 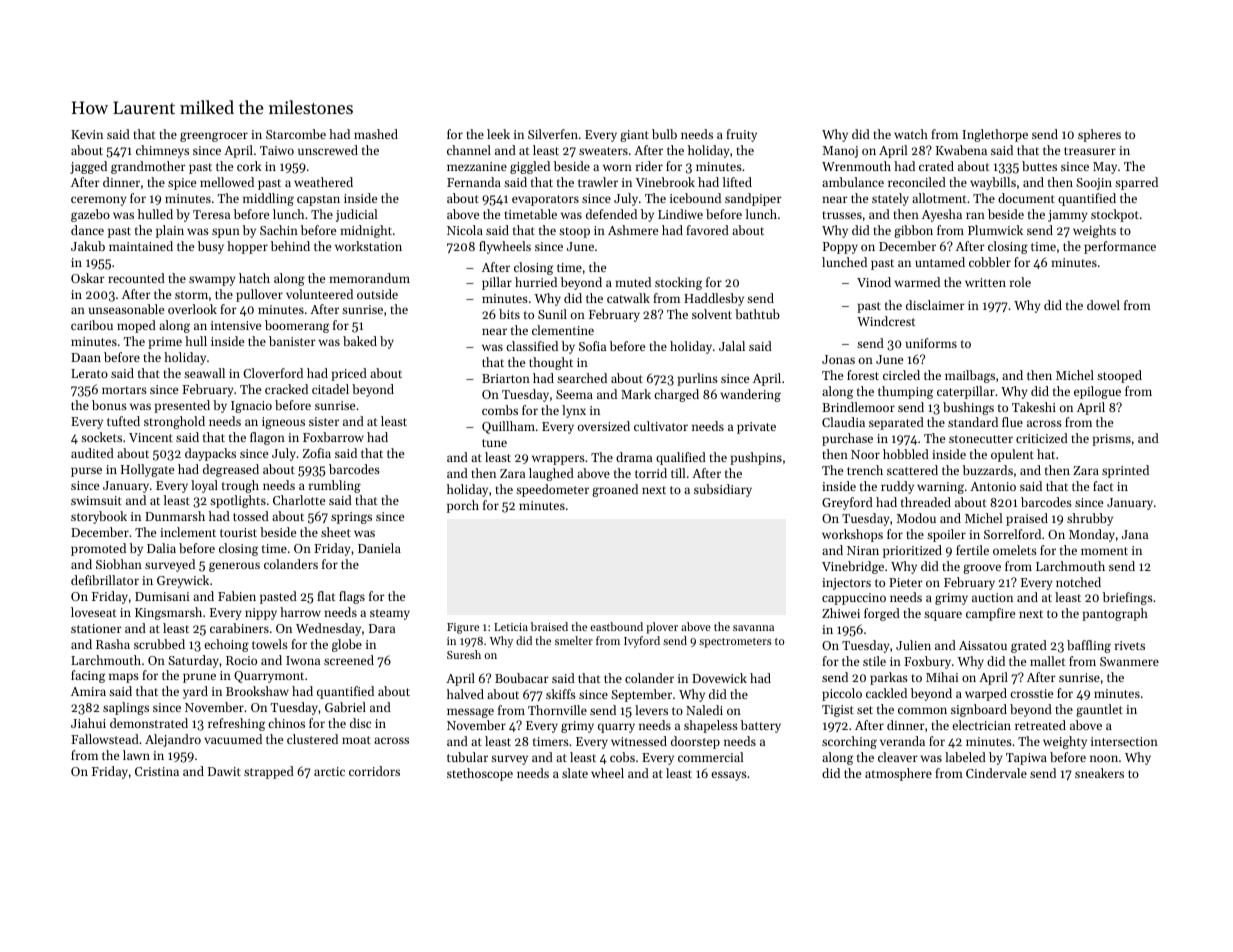 I want to click on savanna, so click(x=753, y=628).
